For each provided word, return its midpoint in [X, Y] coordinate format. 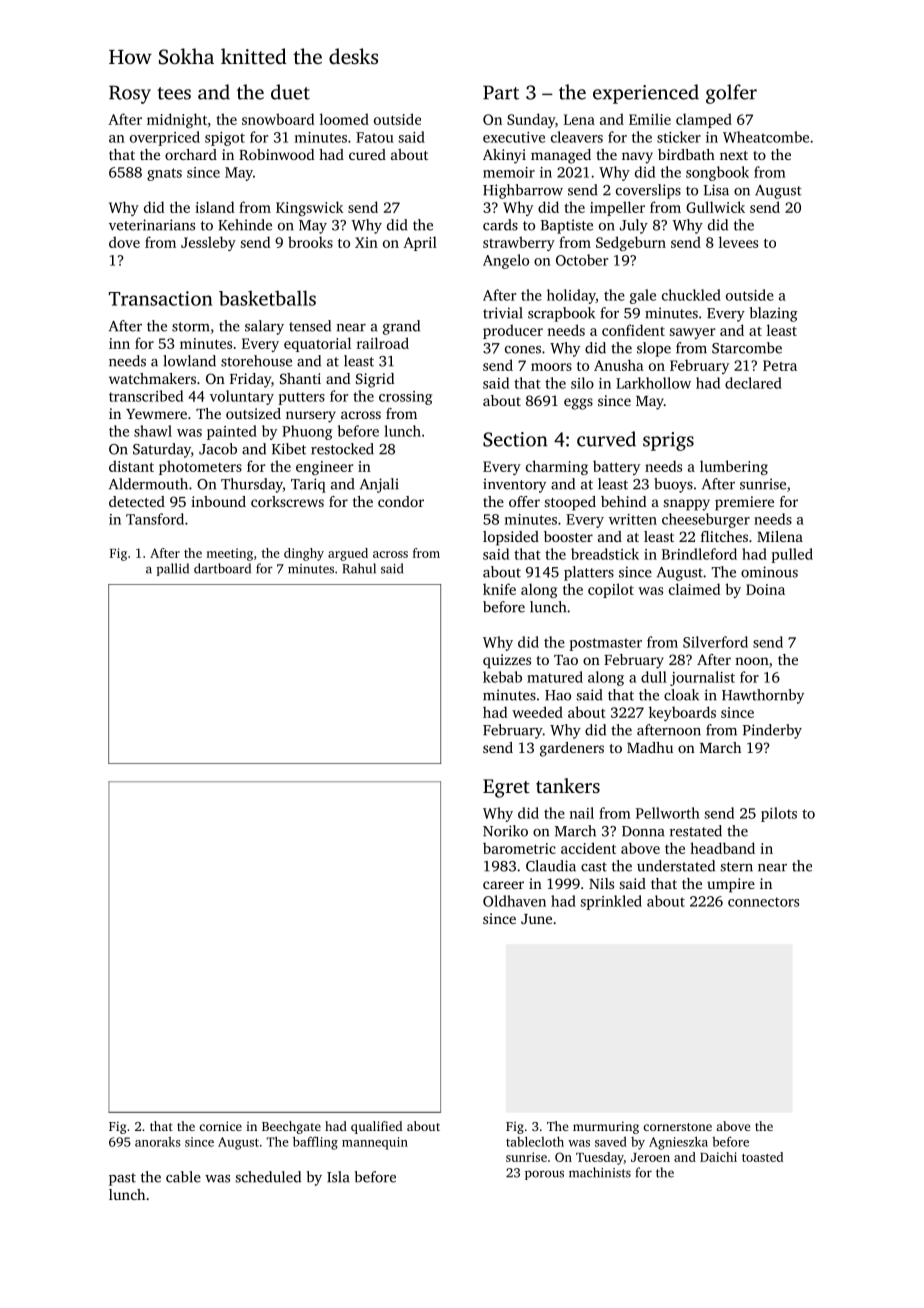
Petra [780, 365]
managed [561, 156]
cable [183, 1177]
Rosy [130, 94]
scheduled [268, 1177]
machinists [600, 1172]
